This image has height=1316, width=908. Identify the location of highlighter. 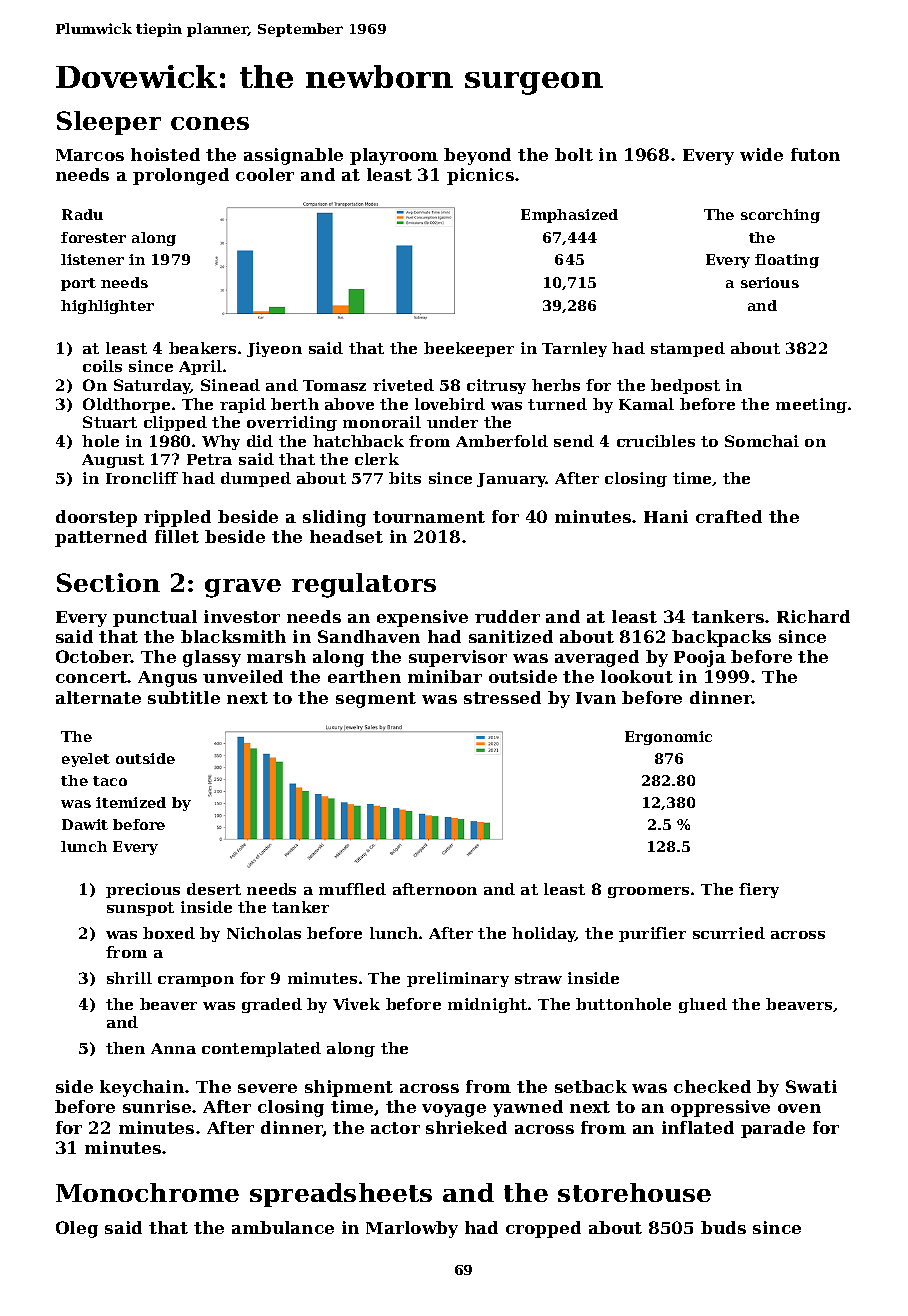
(107, 307).
